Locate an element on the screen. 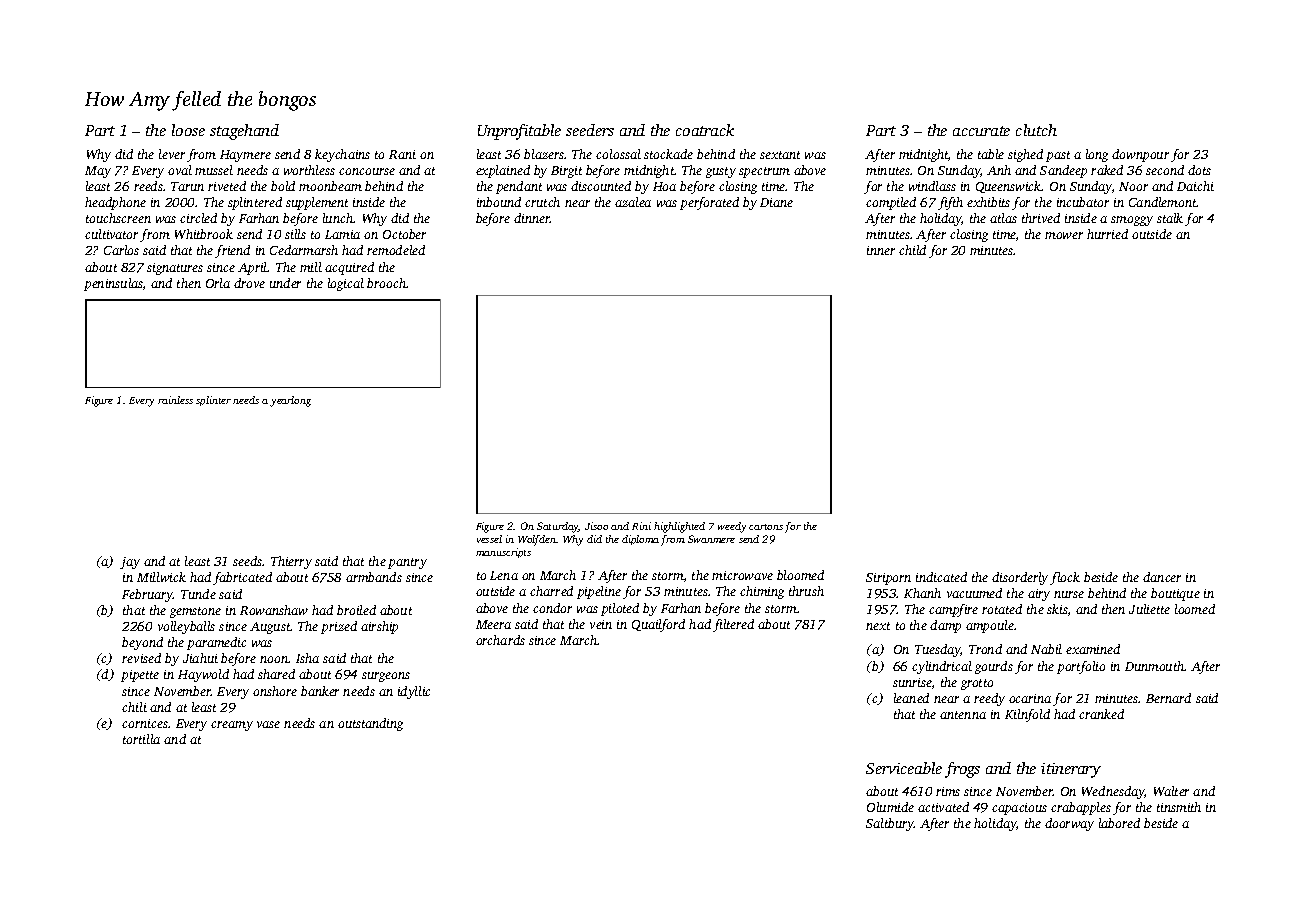 Image resolution: width=1308 pixels, height=924 pixels. tortilla is located at coordinates (141, 739).
